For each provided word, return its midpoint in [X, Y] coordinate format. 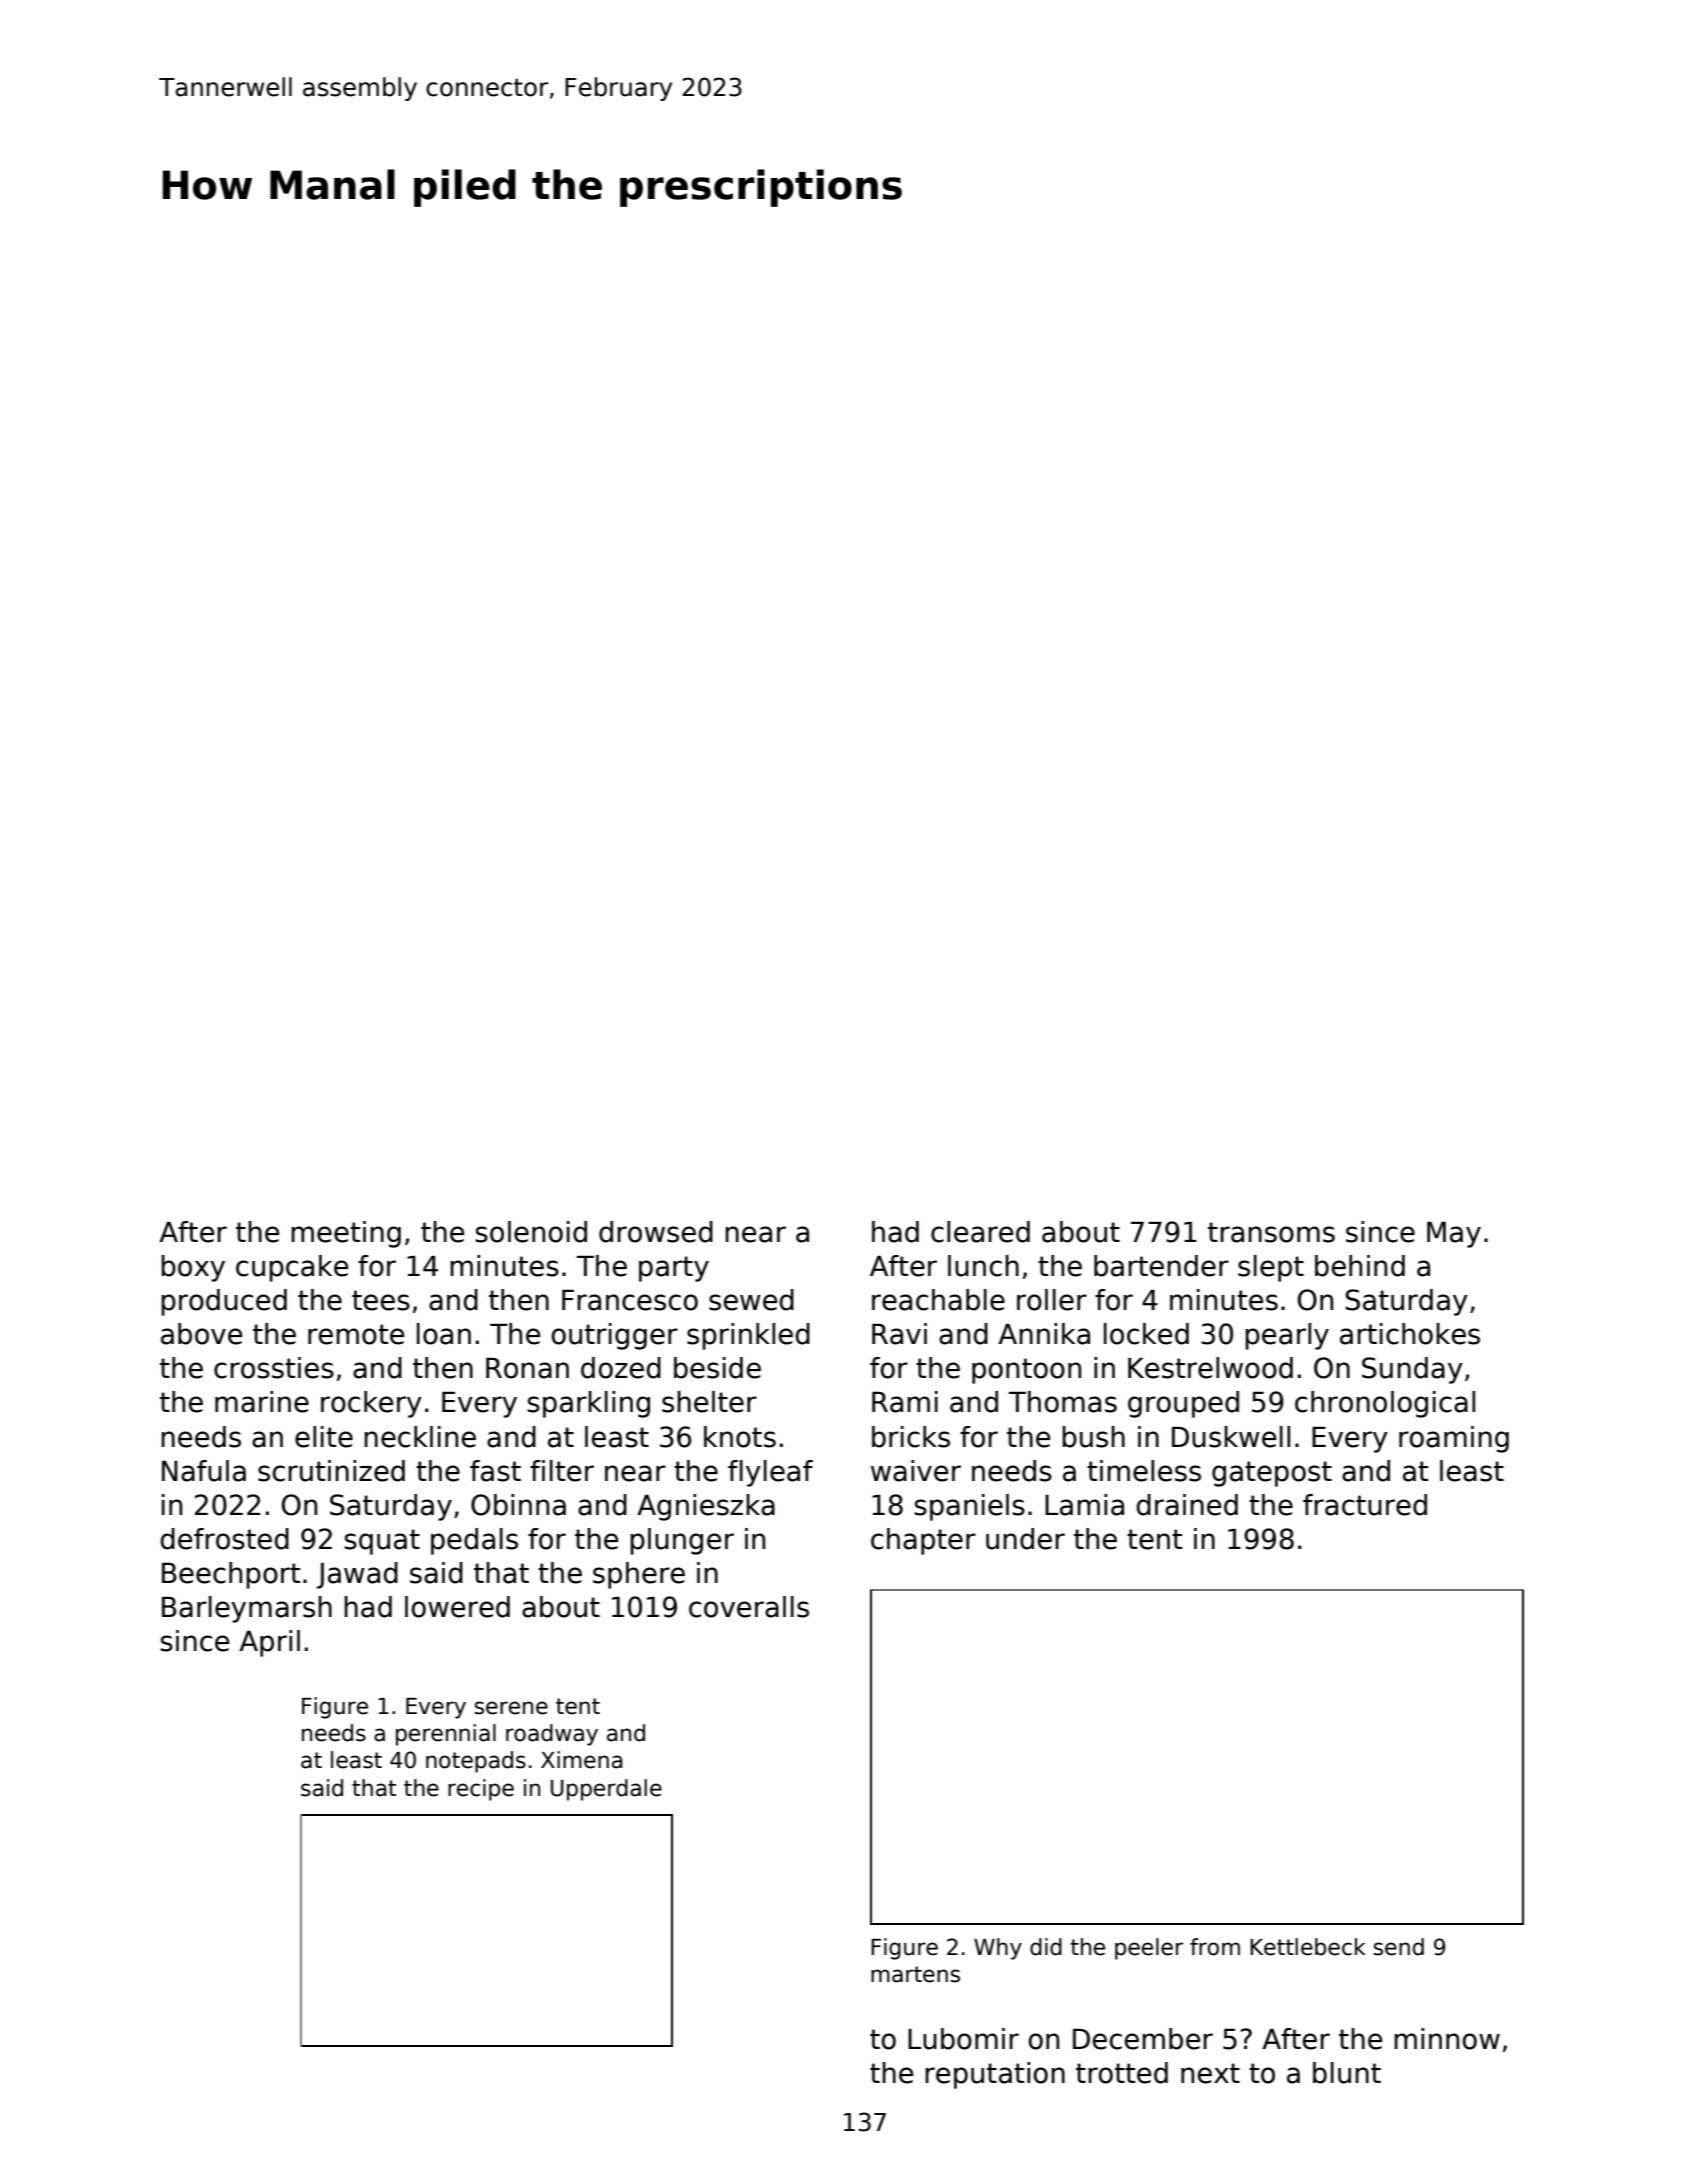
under [1025, 1539]
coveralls [749, 1607]
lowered [457, 1607]
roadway [552, 1735]
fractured [1365, 1505]
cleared [980, 1232]
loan [444, 1334]
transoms [1271, 1232]
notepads [476, 1762]
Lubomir [963, 2039]
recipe [481, 1790]
